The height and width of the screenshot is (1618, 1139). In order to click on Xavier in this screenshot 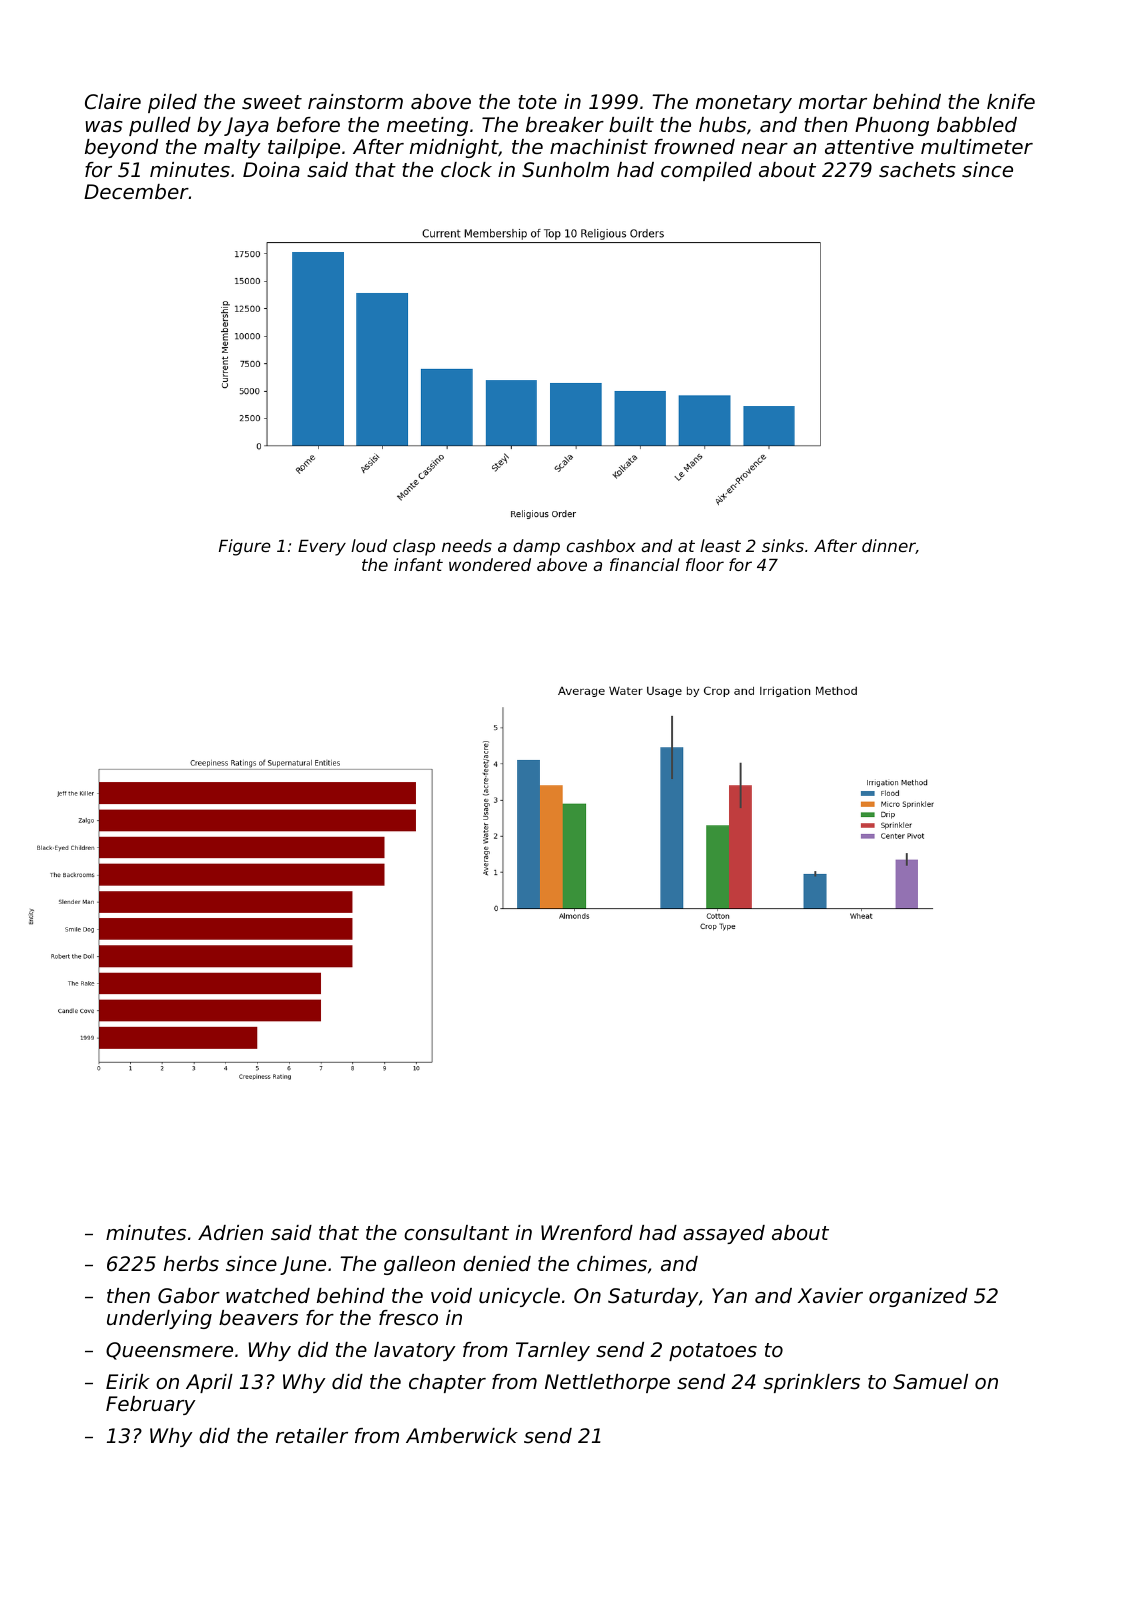, I will do `click(830, 1295)`.
